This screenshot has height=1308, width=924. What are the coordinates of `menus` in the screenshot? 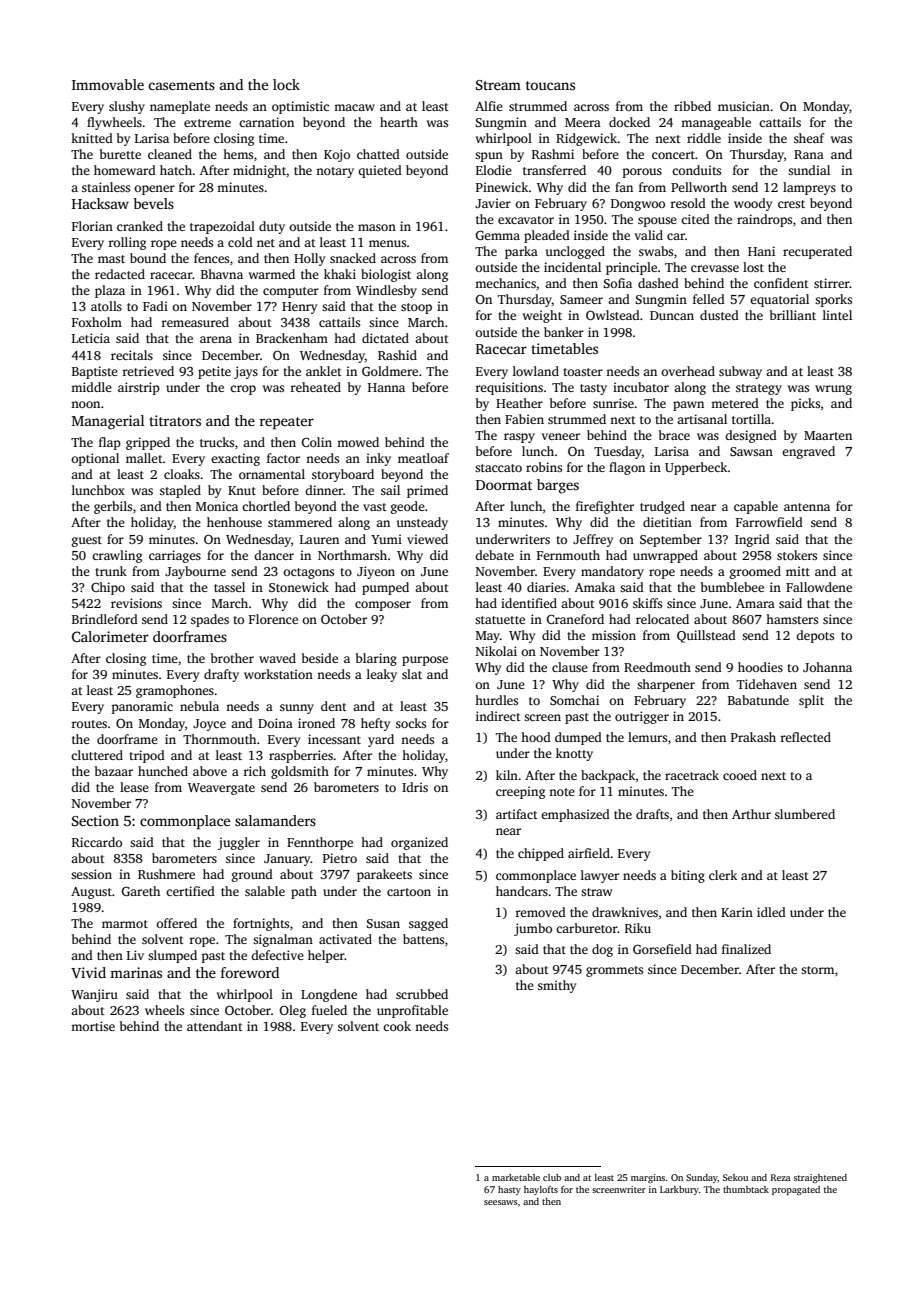 It's located at (387, 243).
